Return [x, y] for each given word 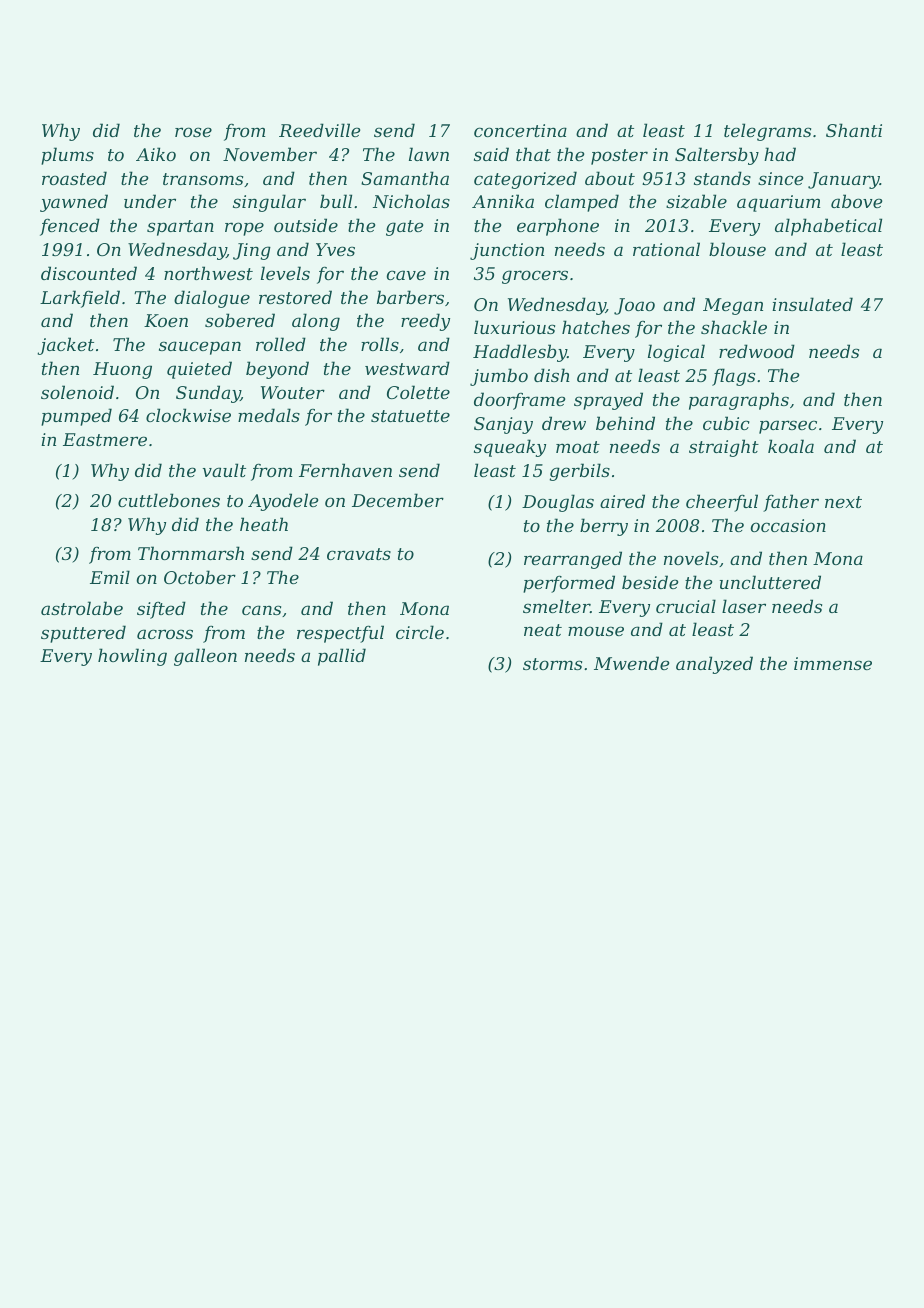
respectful [340, 634]
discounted [89, 273]
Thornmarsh [191, 553]
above [856, 201]
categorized [525, 180]
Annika [503, 201]
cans [261, 610]
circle [420, 632]
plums [67, 156]
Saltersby [717, 156]
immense [833, 663]
